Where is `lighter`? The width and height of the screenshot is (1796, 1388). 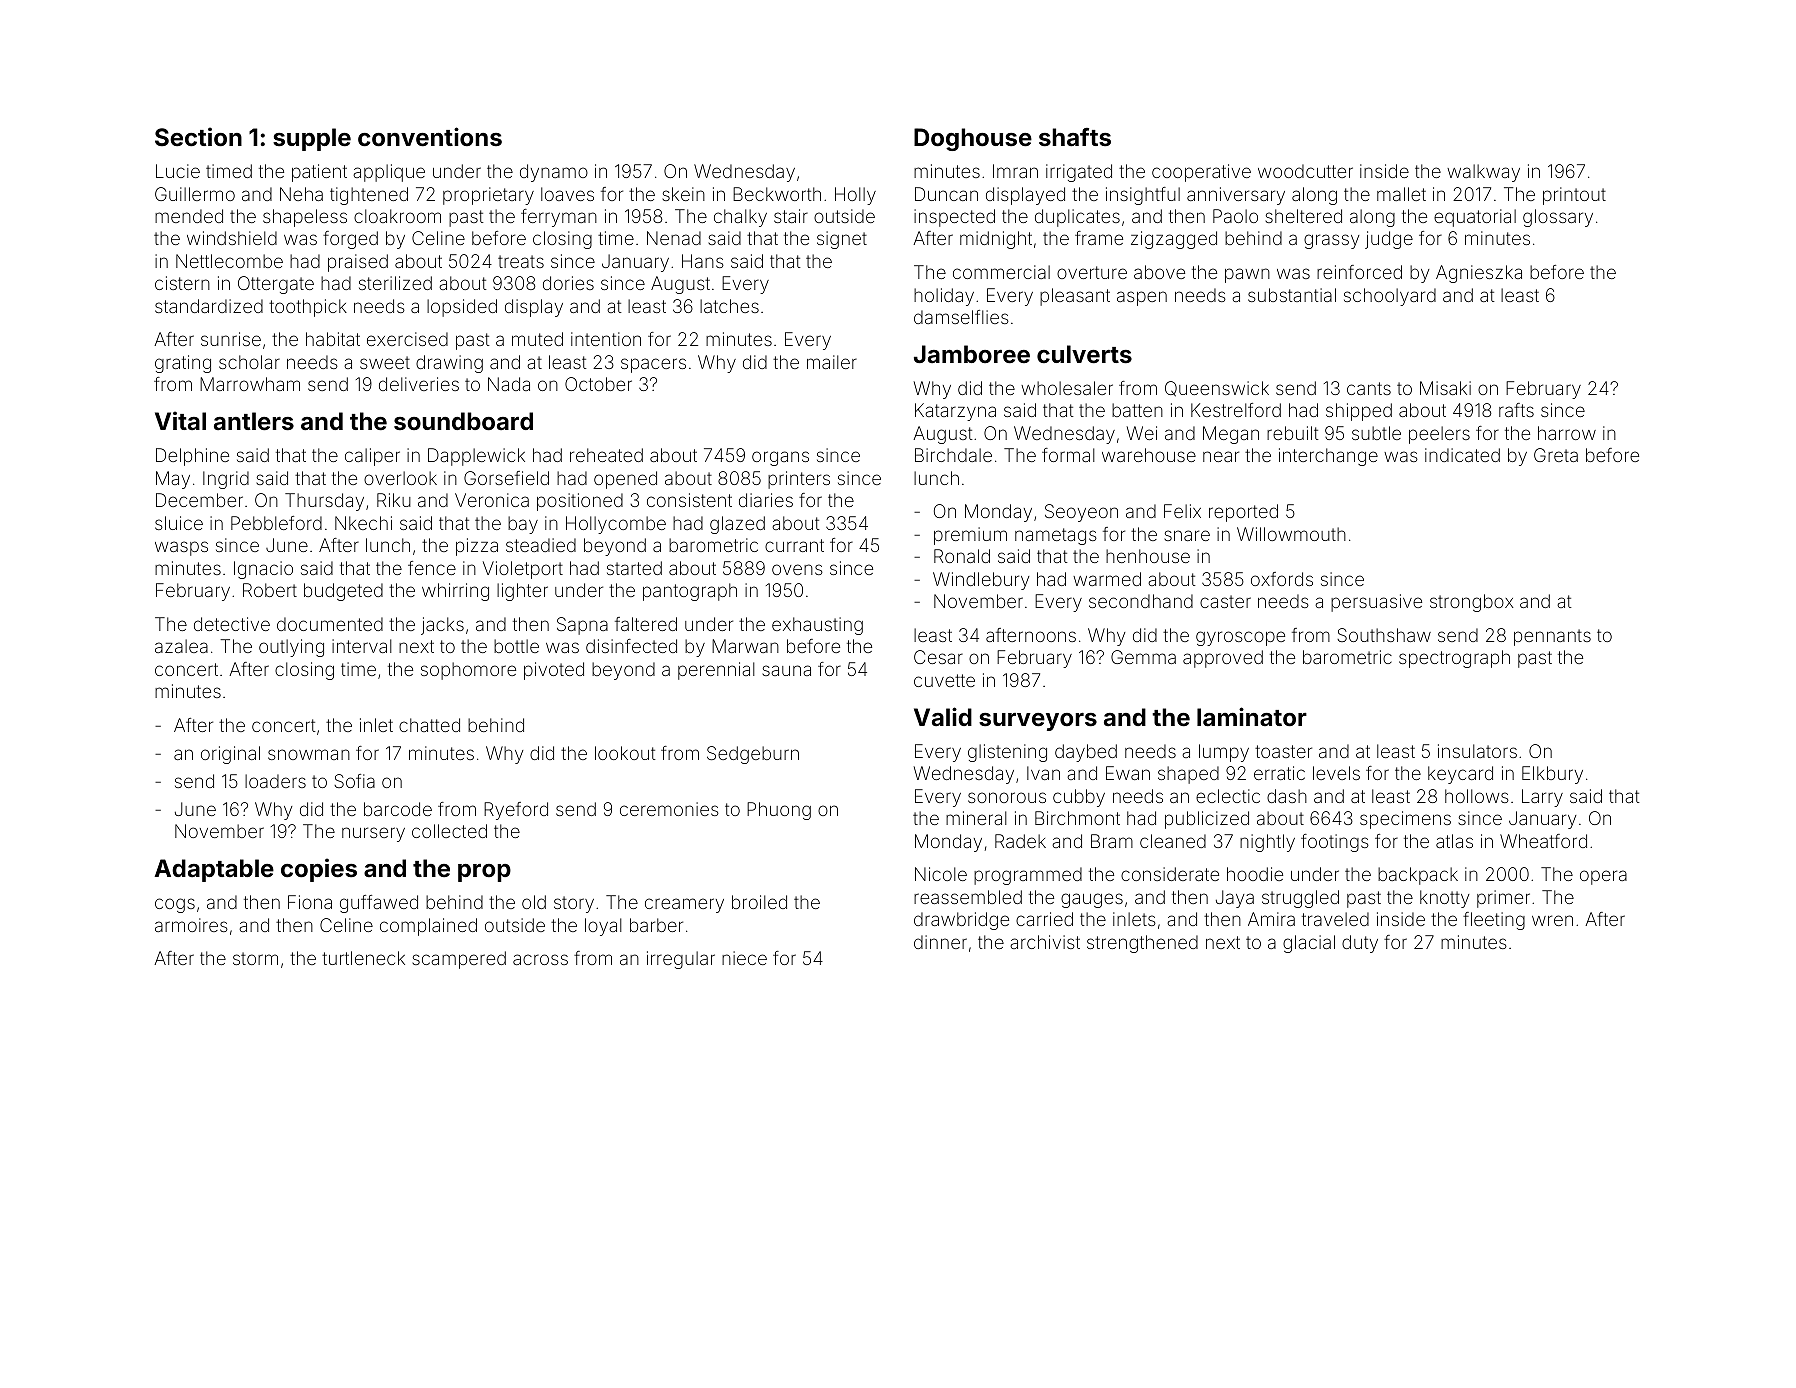
lighter is located at coordinates (522, 592).
